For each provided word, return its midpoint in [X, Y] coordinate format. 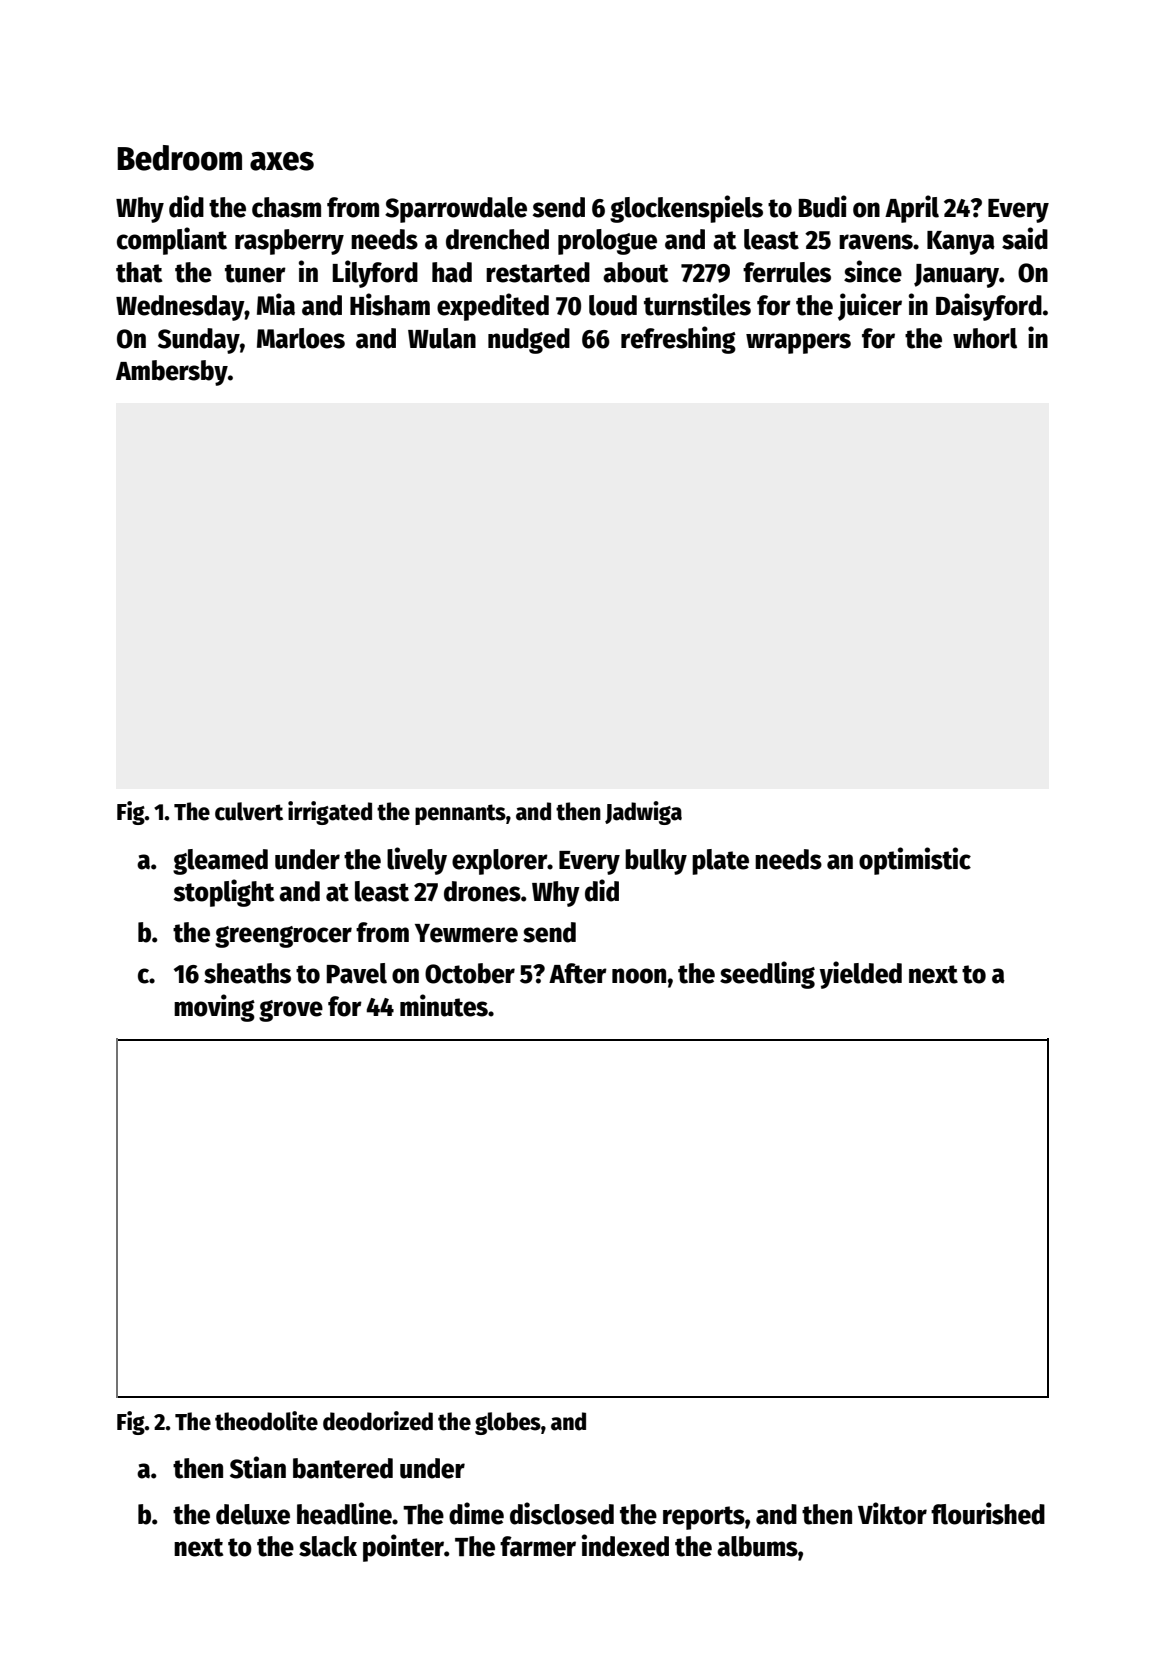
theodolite [266, 1421]
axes [282, 161]
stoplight [224, 893]
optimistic [915, 861]
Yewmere [466, 933]
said [1025, 238]
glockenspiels [686, 209]
